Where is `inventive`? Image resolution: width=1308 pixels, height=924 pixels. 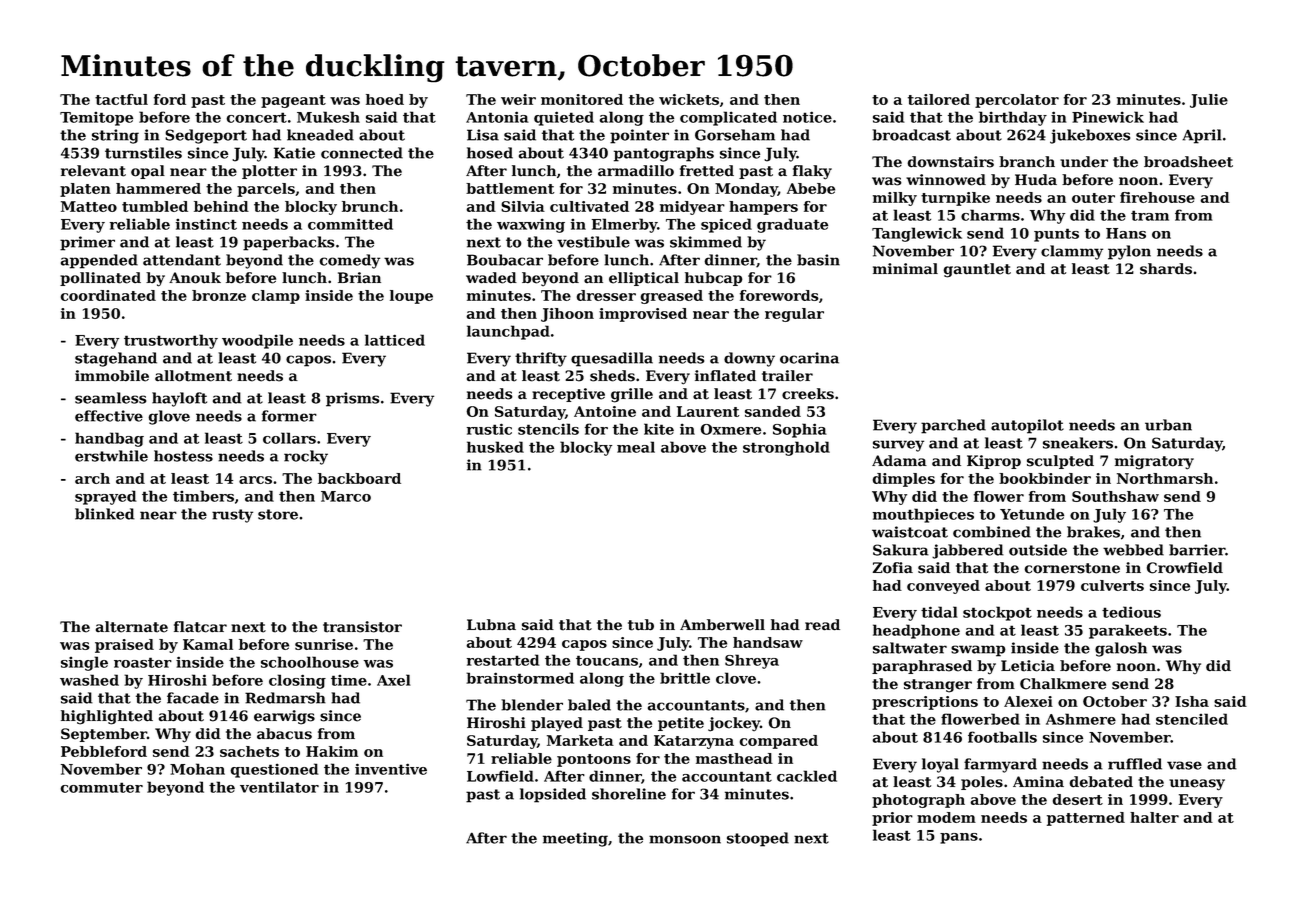
inventive is located at coordinates (391, 769).
